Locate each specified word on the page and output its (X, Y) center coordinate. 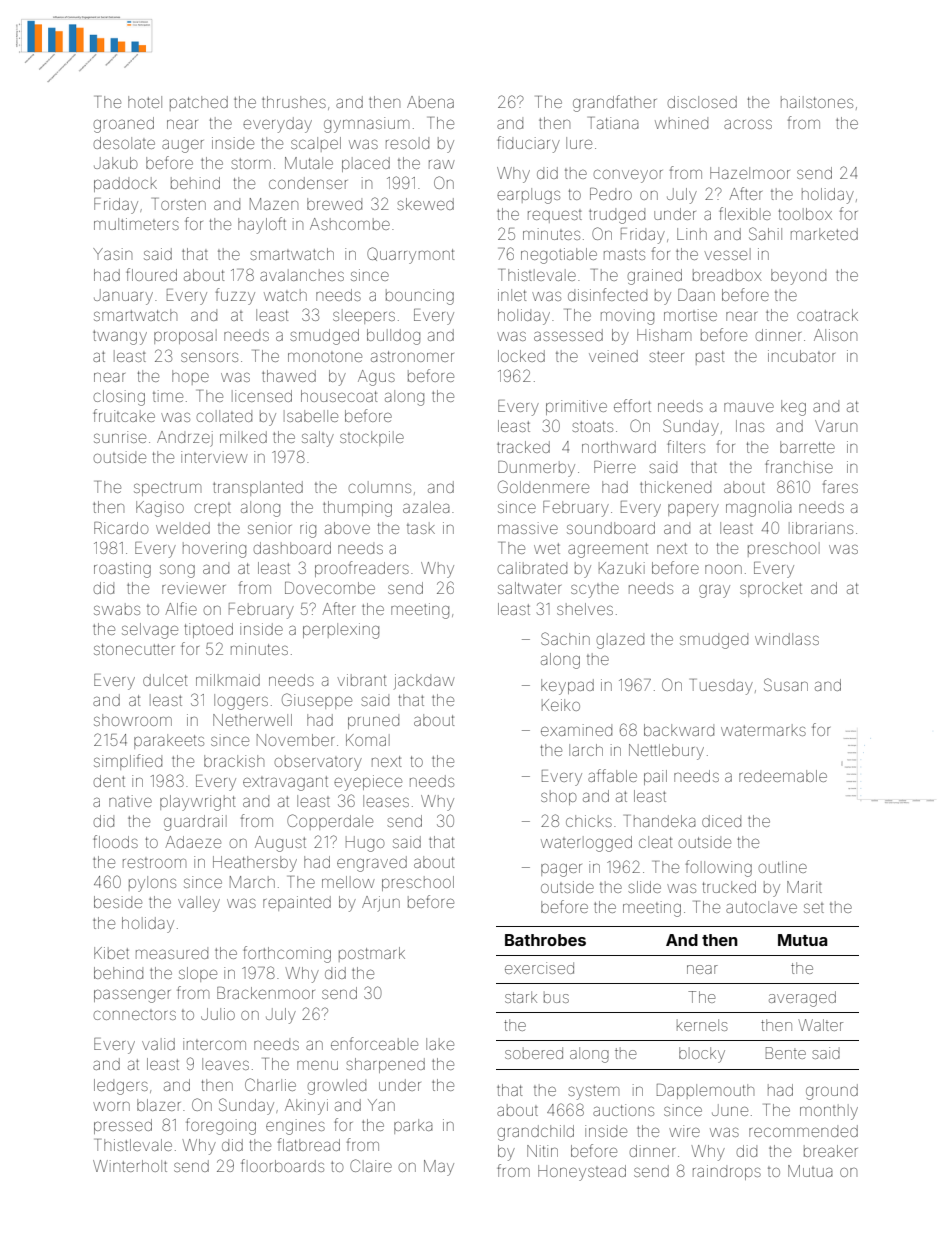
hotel (145, 102)
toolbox (805, 214)
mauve (749, 407)
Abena (430, 102)
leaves (225, 1064)
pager (561, 870)
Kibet (111, 953)
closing (119, 398)
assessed (568, 335)
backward (679, 730)
